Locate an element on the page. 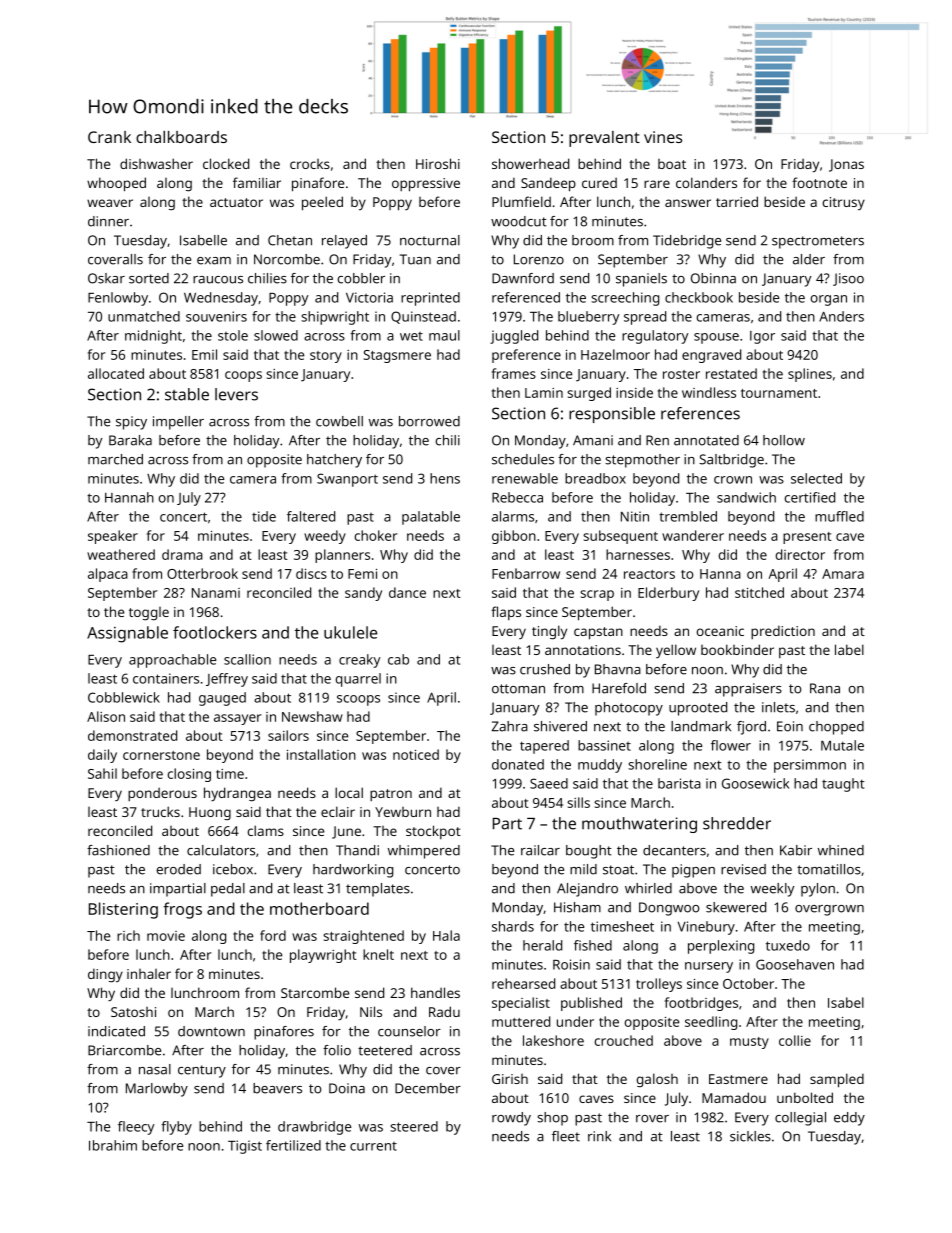 Image resolution: width=952 pixels, height=1233 pixels. weekly is located at coordinates (772, 890).
